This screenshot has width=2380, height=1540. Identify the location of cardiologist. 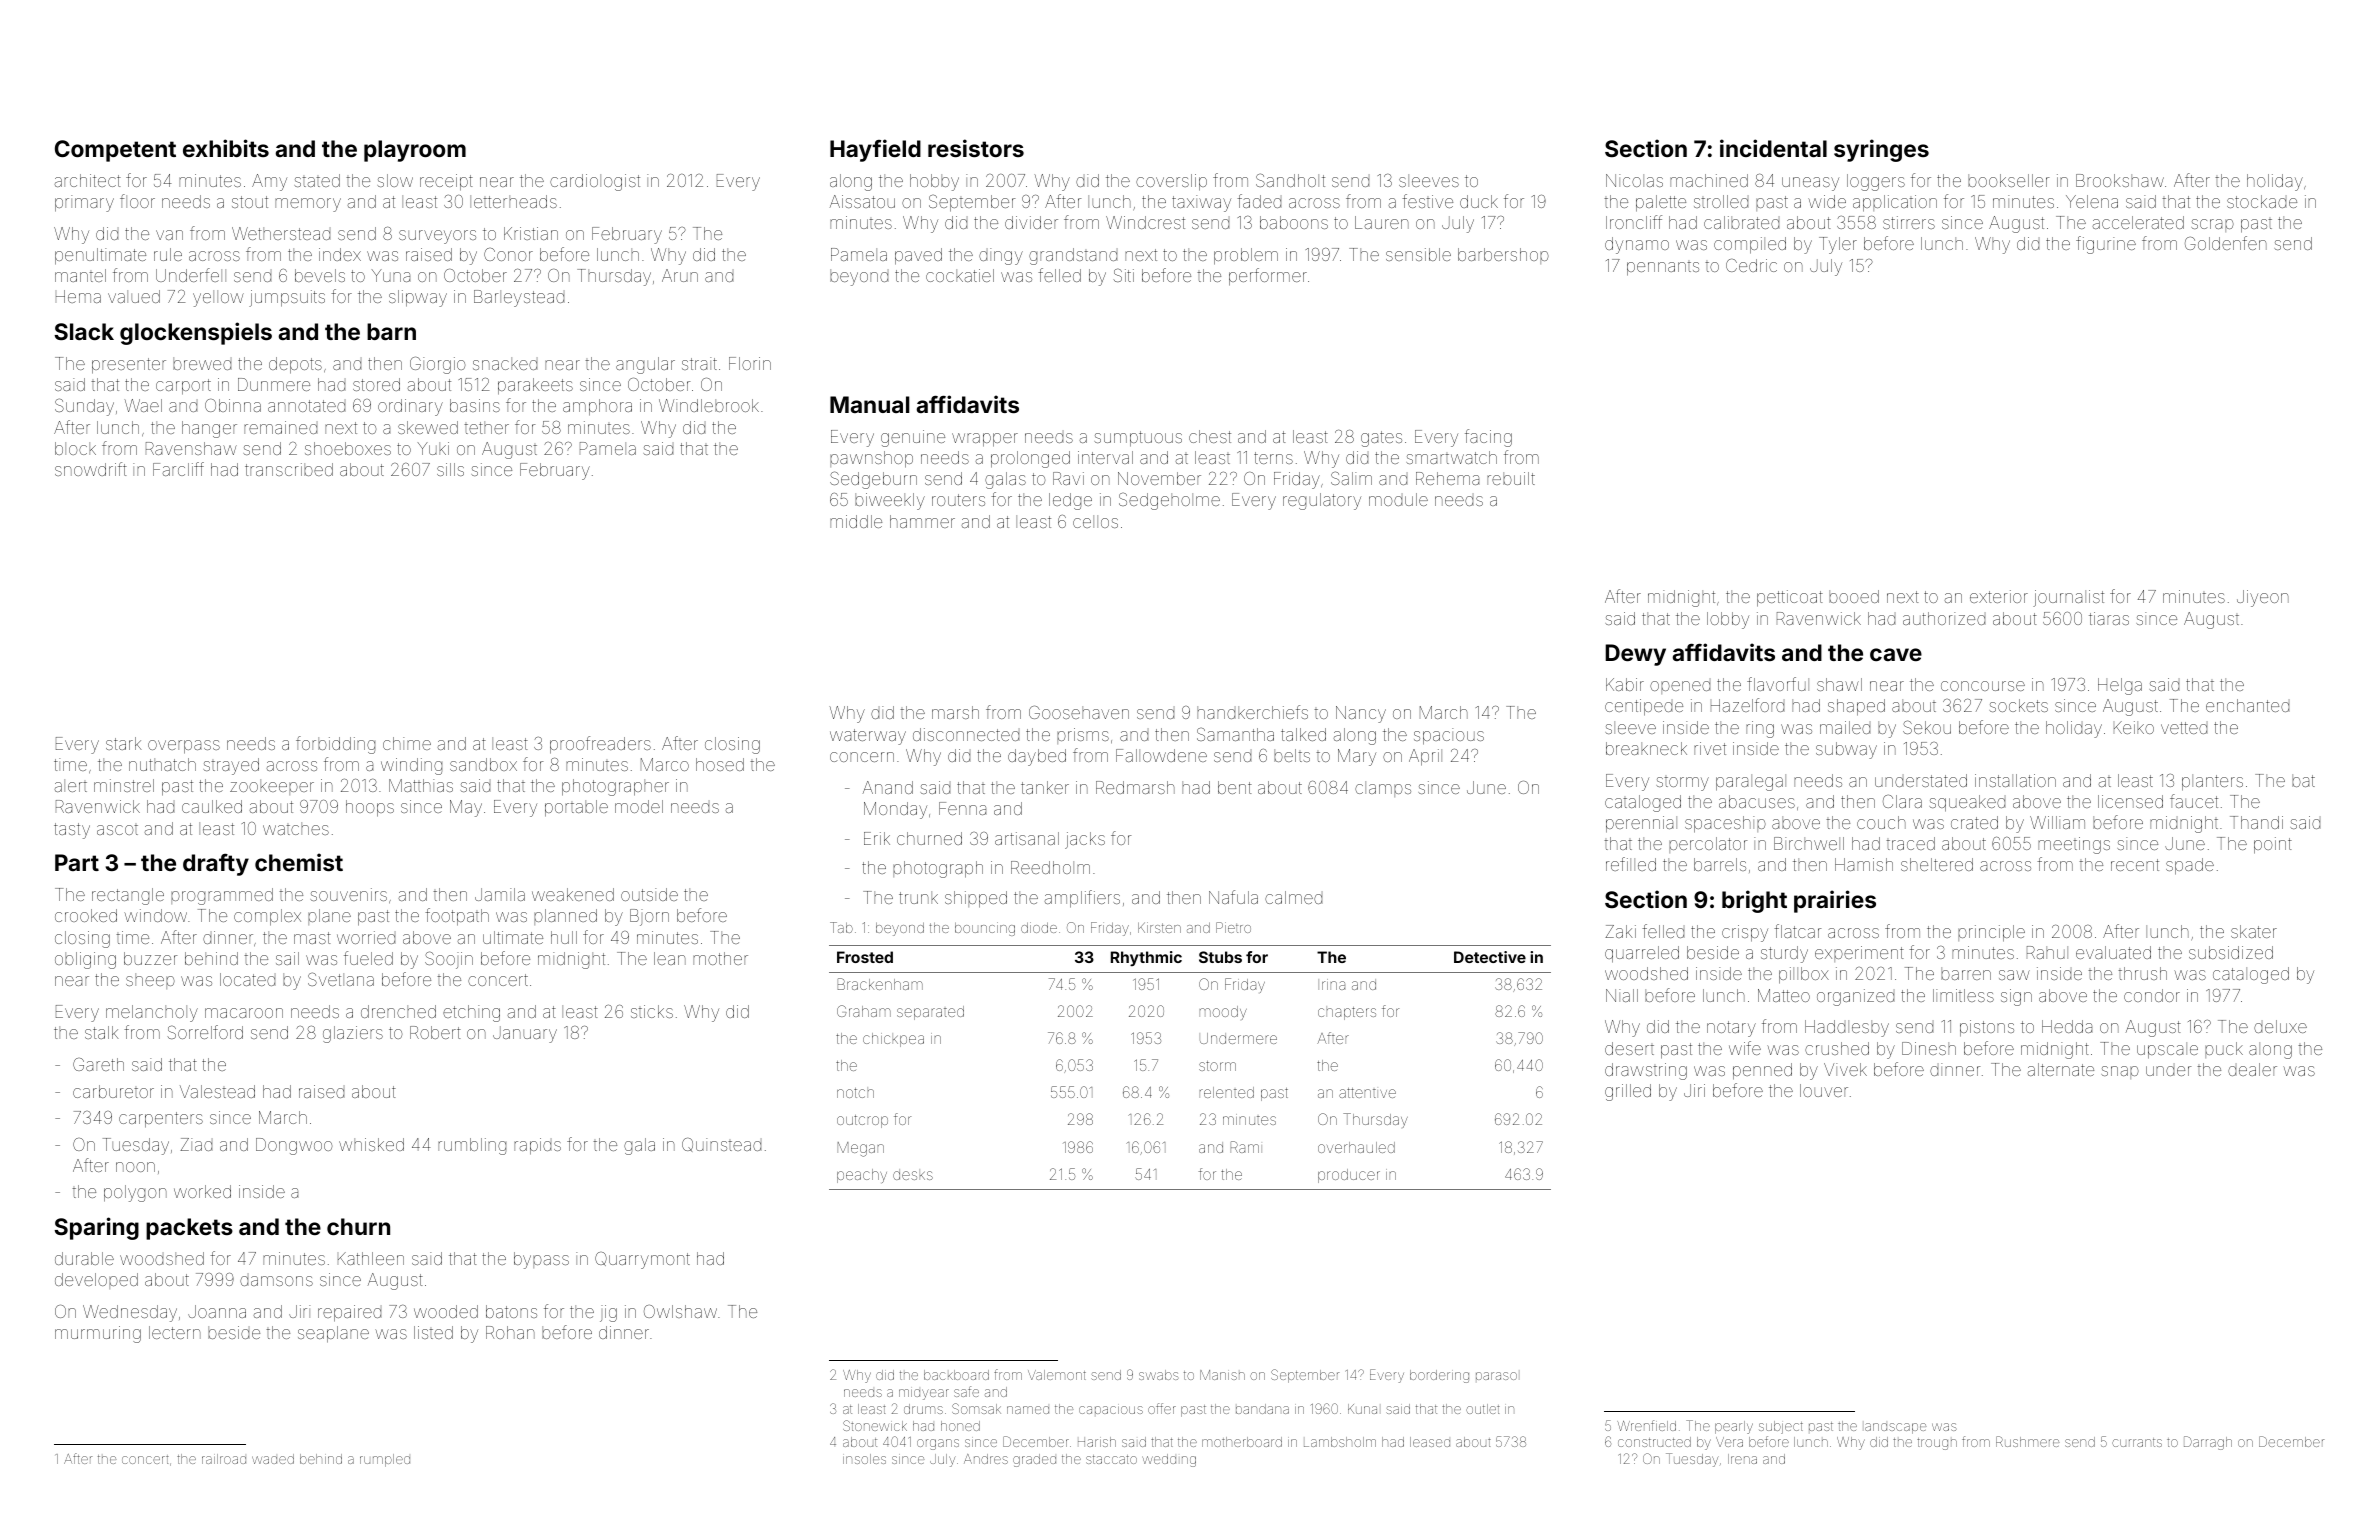
(595, 182).
